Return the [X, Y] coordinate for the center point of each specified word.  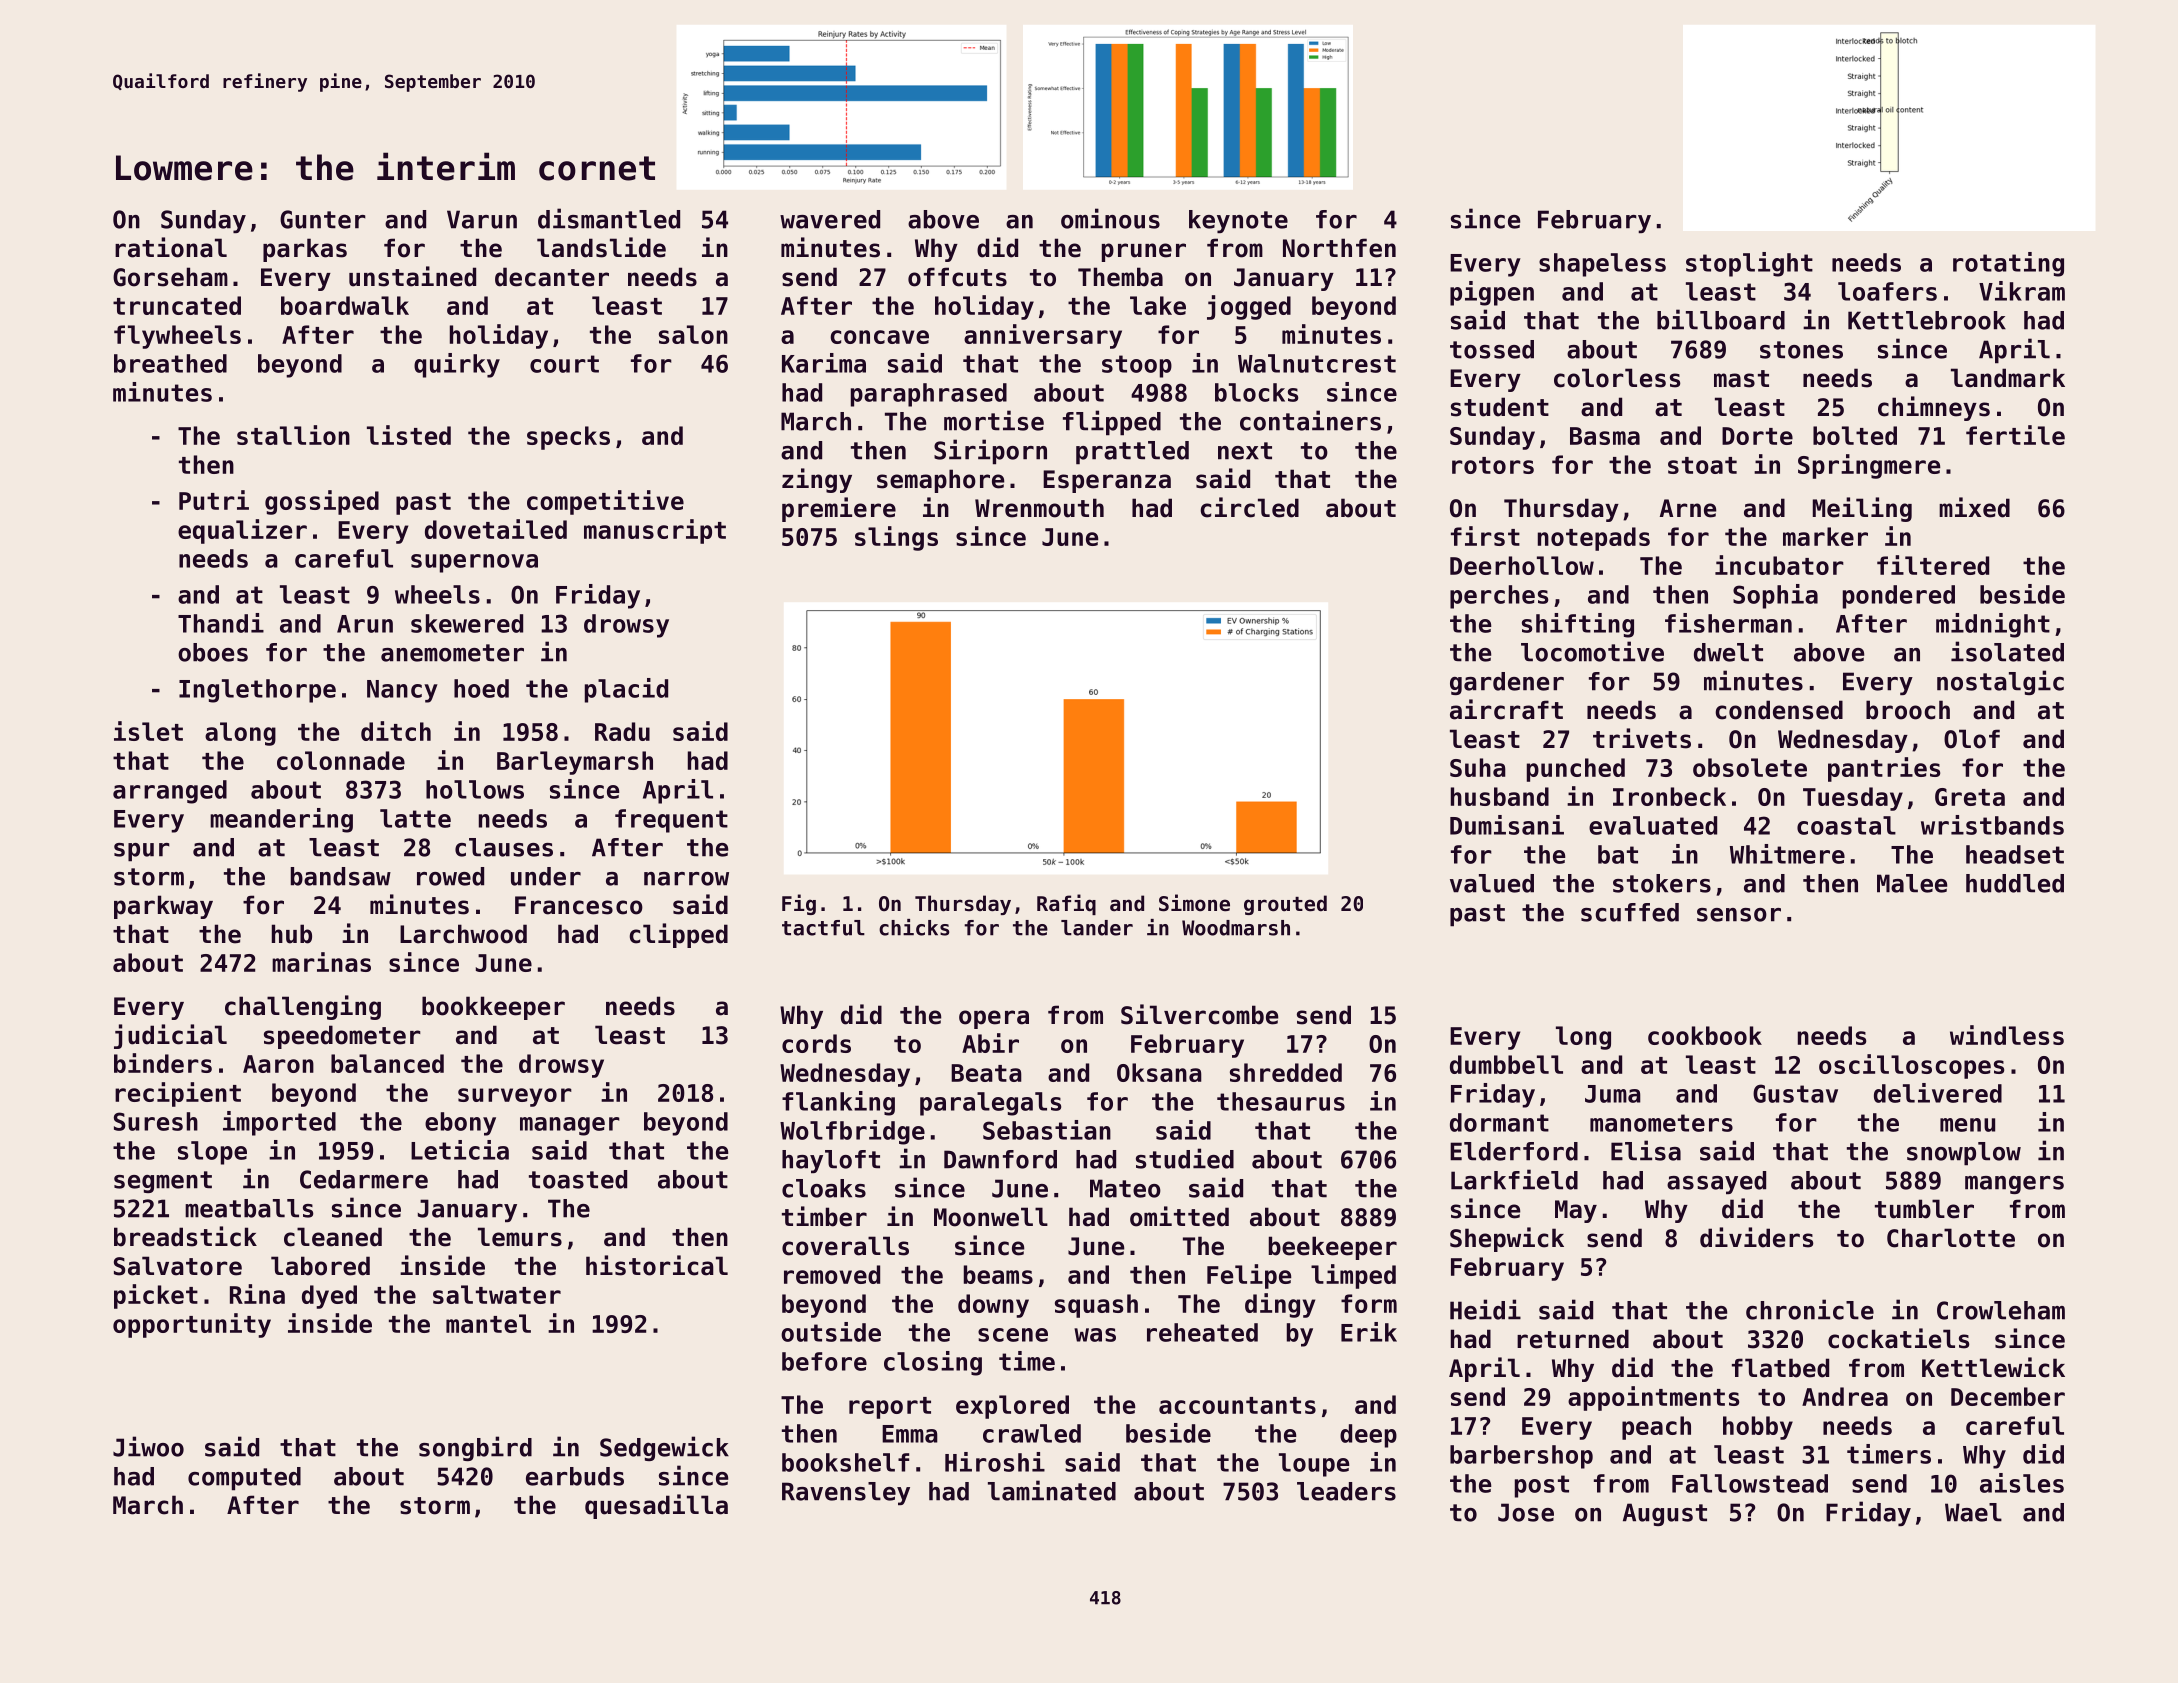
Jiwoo [148, 1446]
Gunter [323, 219]
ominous [1110, 218]
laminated [1052, 1490]
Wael [1973, 1512]
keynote [1238, 221]
